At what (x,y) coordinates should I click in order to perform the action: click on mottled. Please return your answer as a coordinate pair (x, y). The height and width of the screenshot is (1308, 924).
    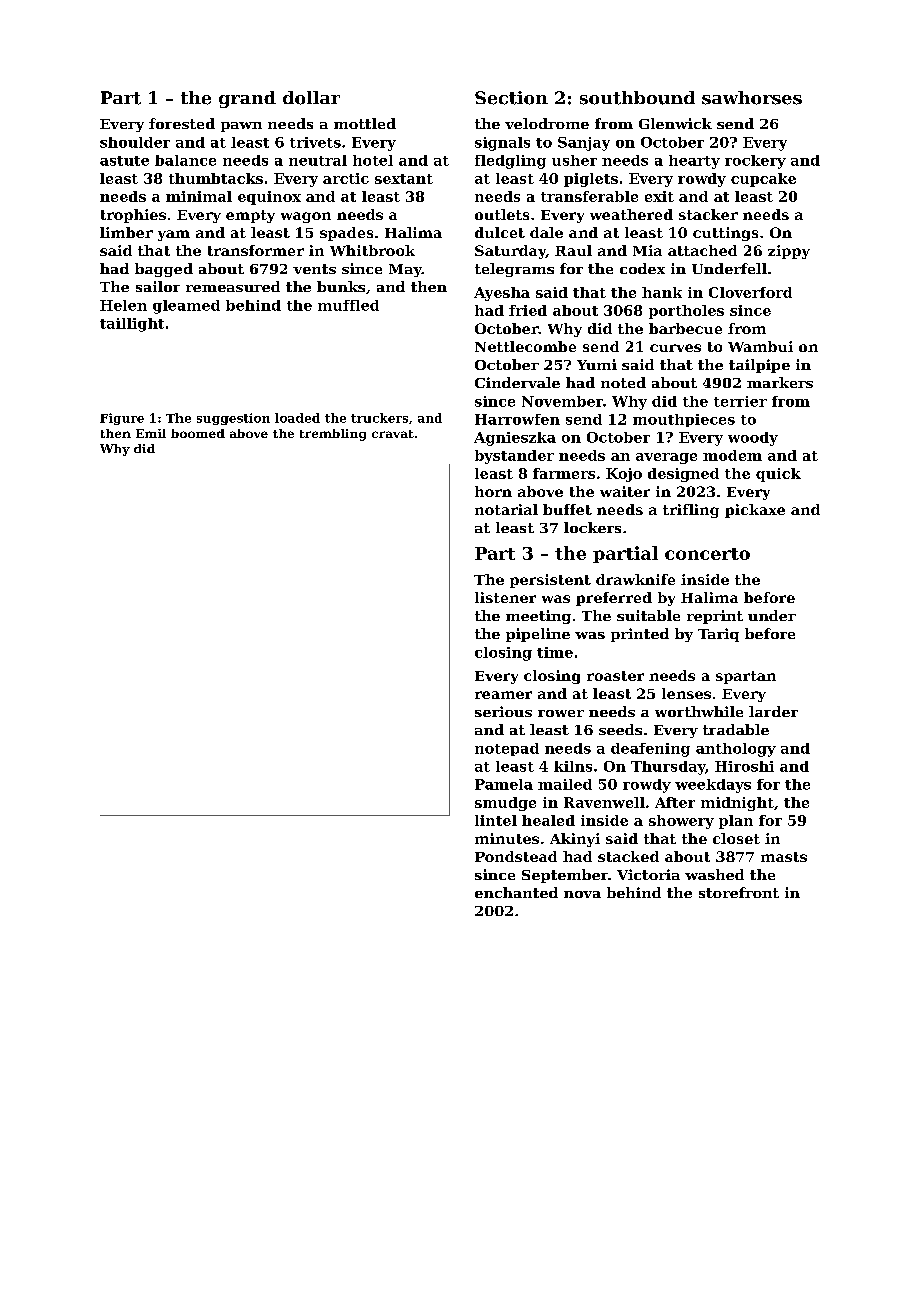
    Looking at the image, I should click on (365, 123).
